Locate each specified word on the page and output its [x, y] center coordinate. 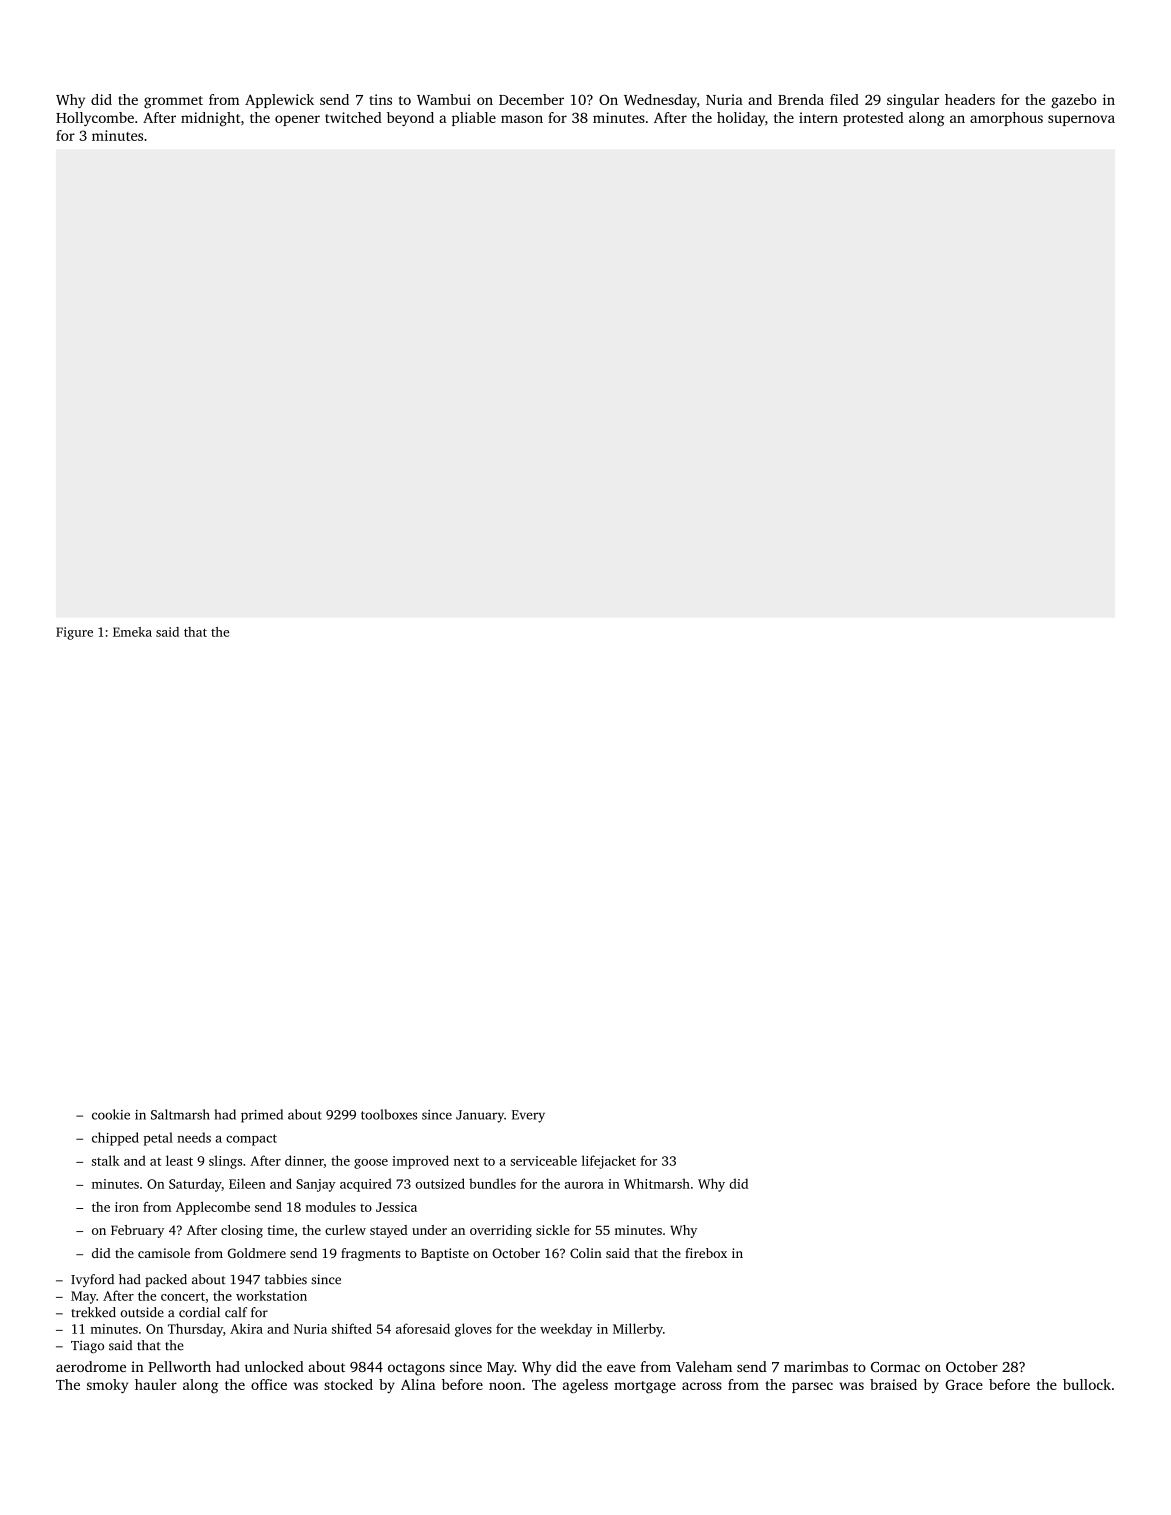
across [702, 1386]
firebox [706, 1253]
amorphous [1006, 119]
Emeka [132, 632]
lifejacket [609, 1162]
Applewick [279, 101]
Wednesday [660, 101]
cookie [111, 1114]
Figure [74, 633]
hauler [156, 1384]
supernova [1081, 120]
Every [528, 1116]
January [480, 1116]
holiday [741, 119]
